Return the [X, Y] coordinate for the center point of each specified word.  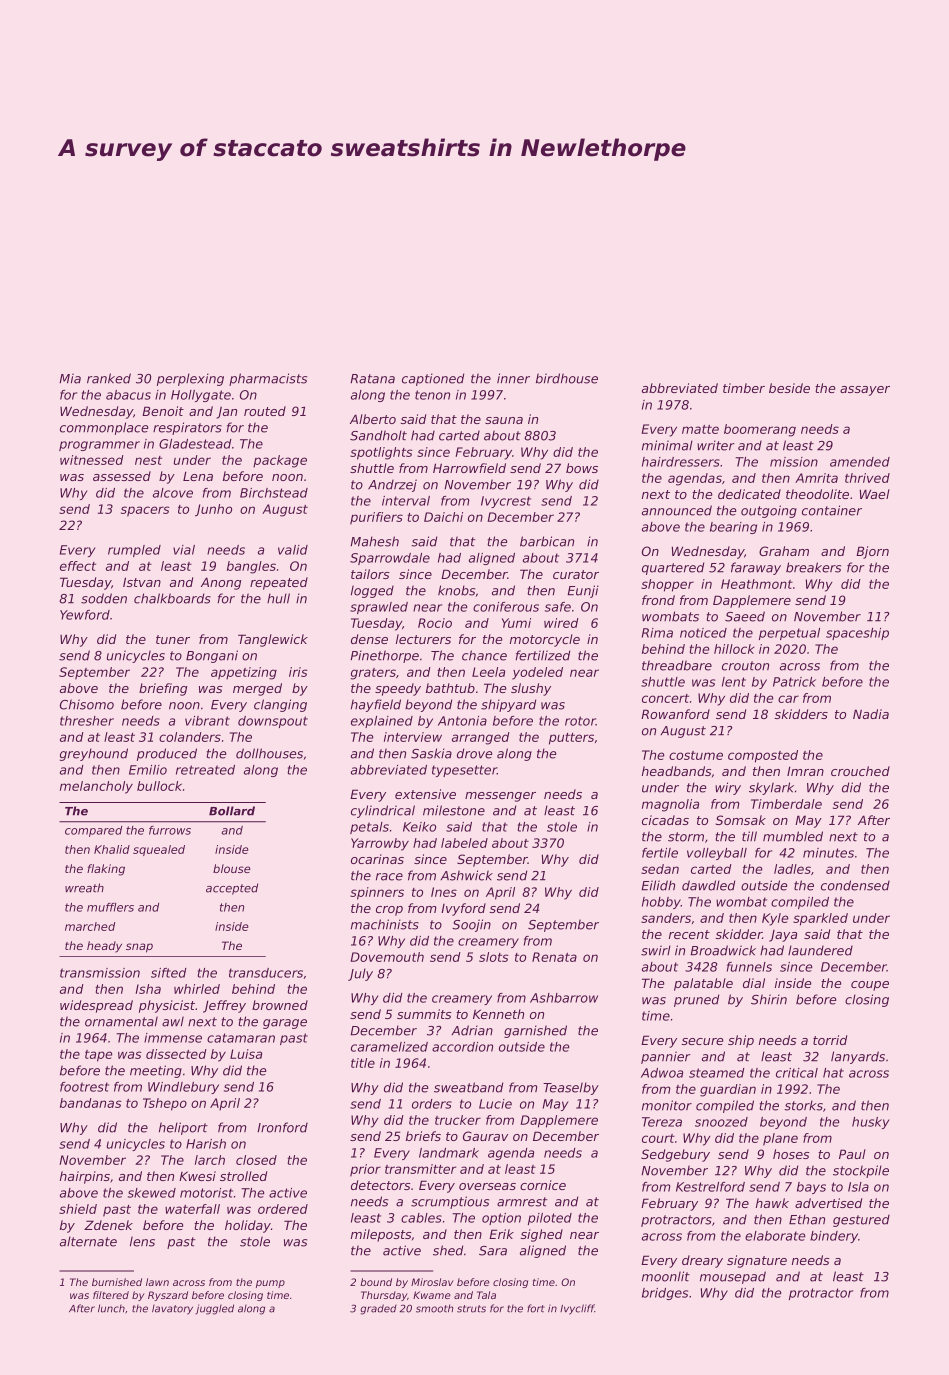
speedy [398, 689]
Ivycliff [577, 1309]
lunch [111, 1308]
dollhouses [269, 753]
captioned [433, 379]
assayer [865, 391]
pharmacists [268, 379]
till [749, 836]
